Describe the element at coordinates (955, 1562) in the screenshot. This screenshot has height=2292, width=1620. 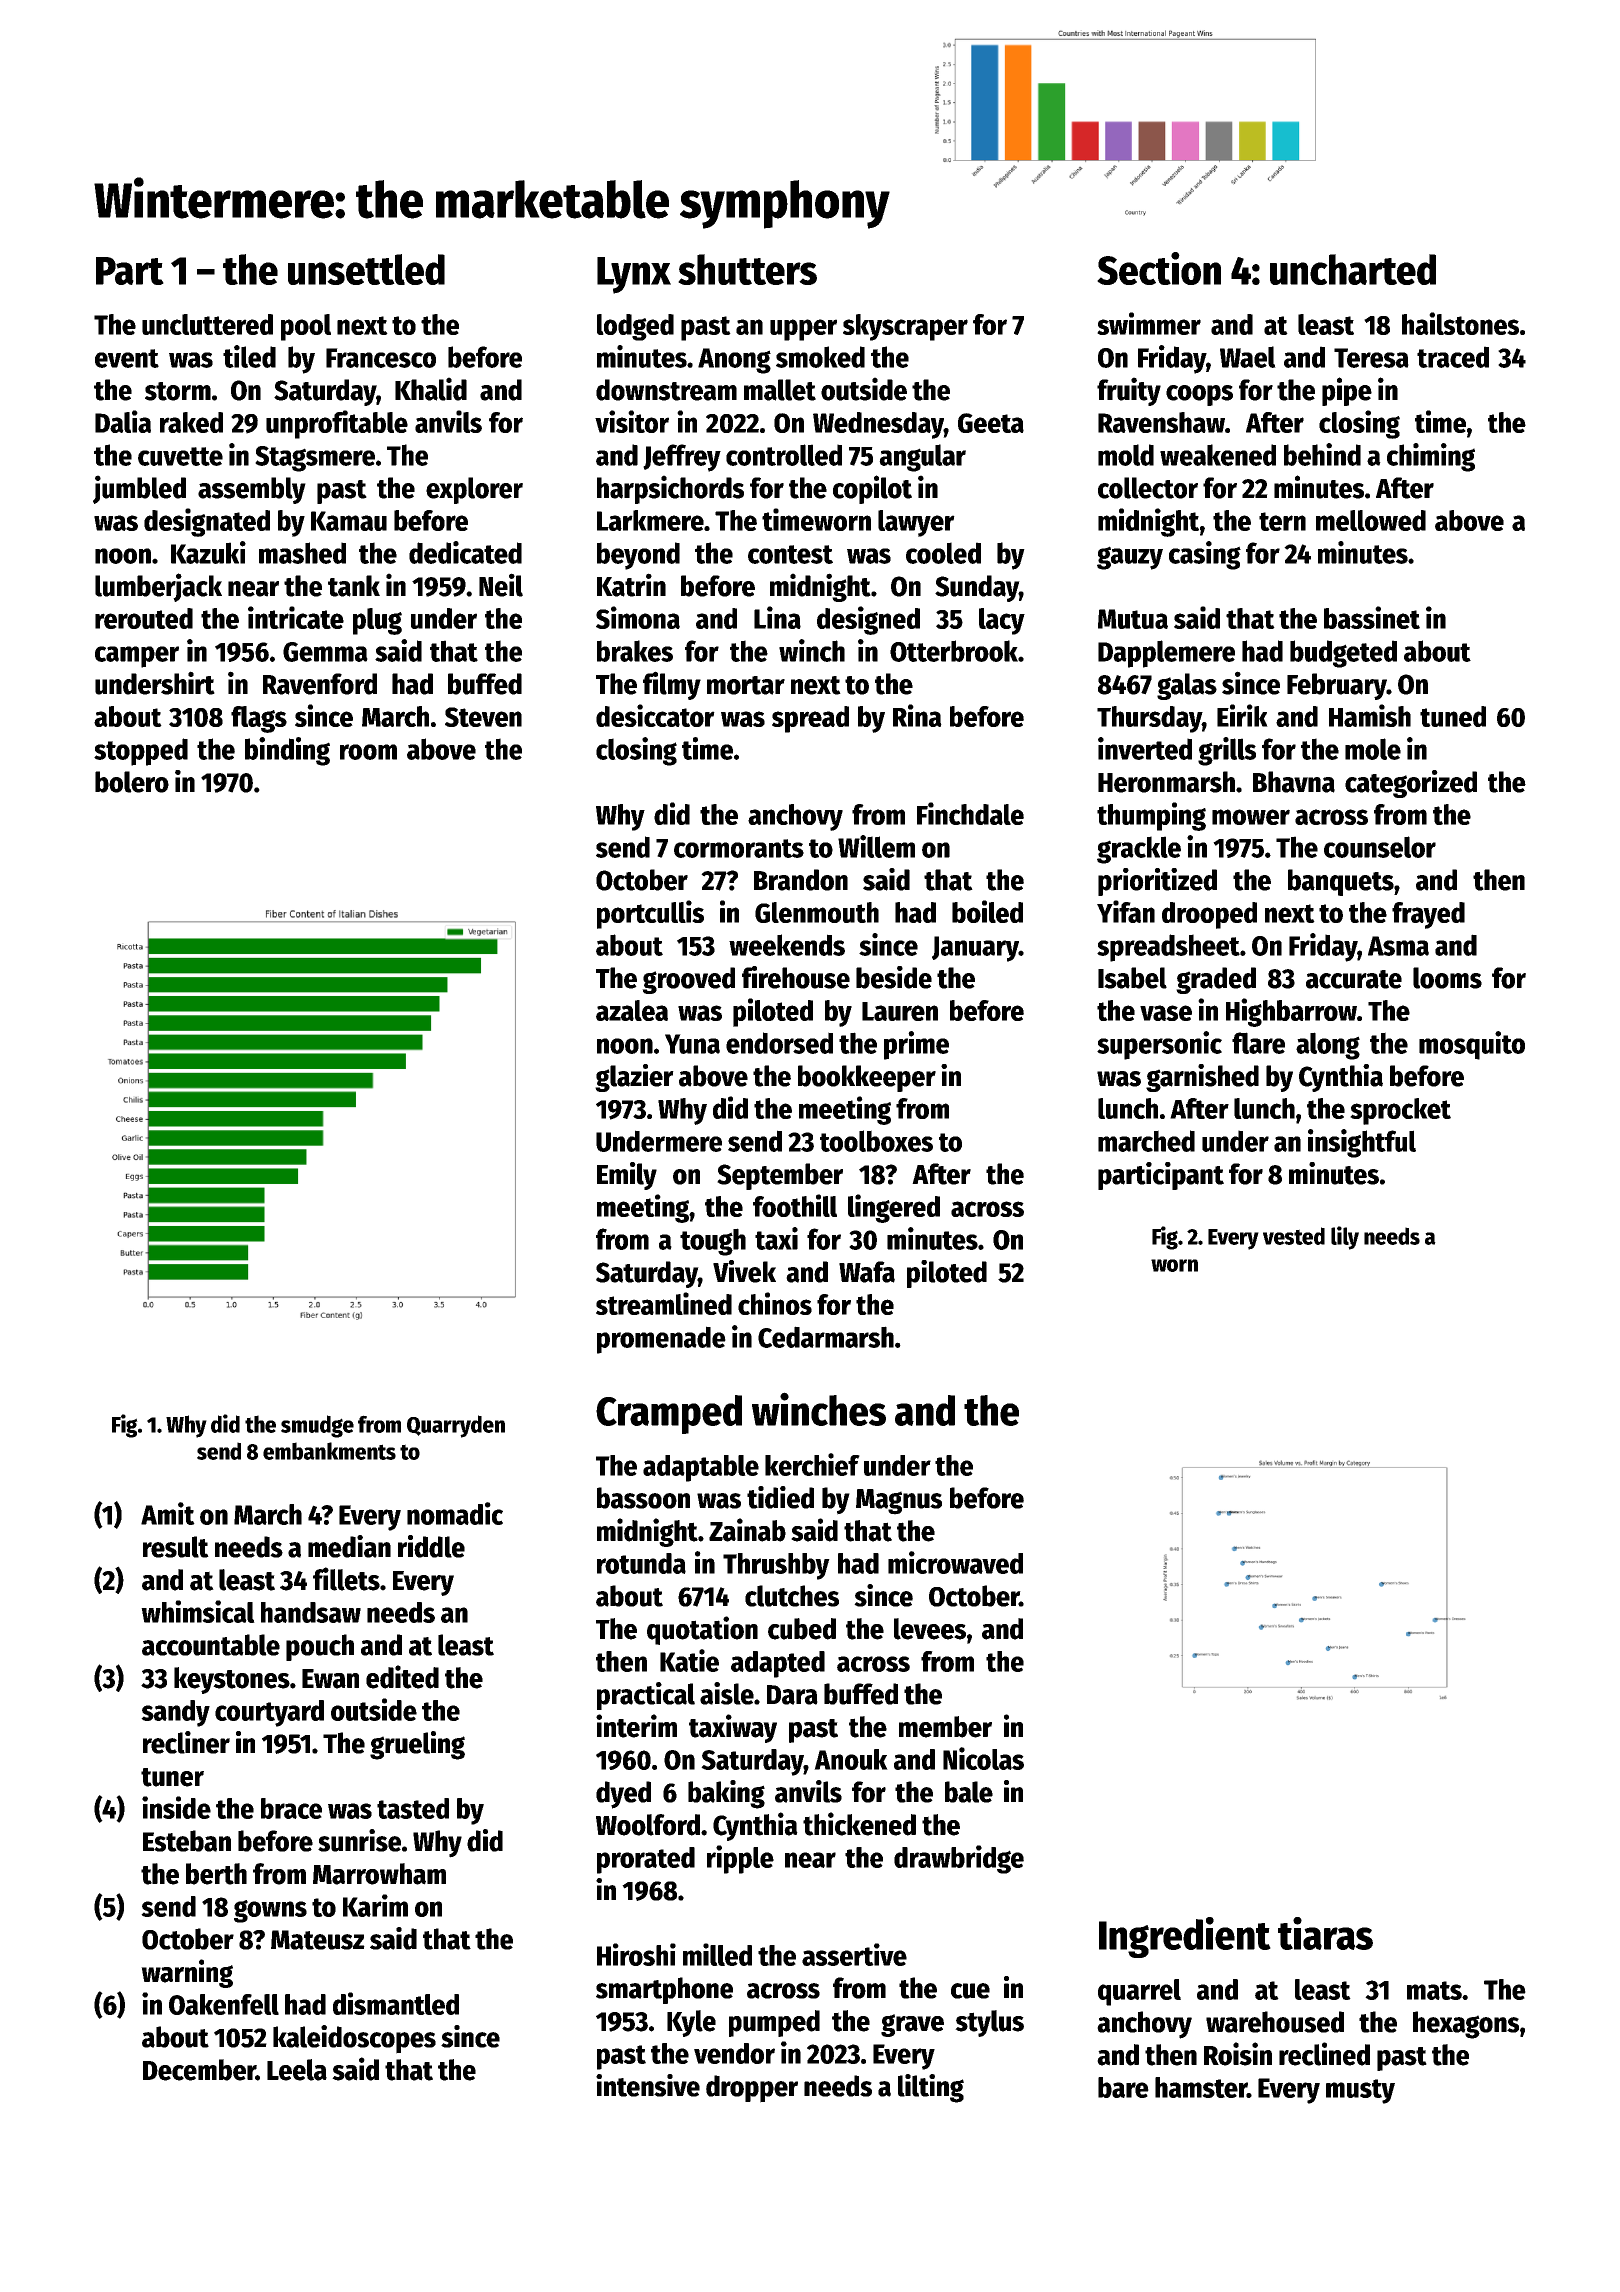
I see `microwaved` at that location.
